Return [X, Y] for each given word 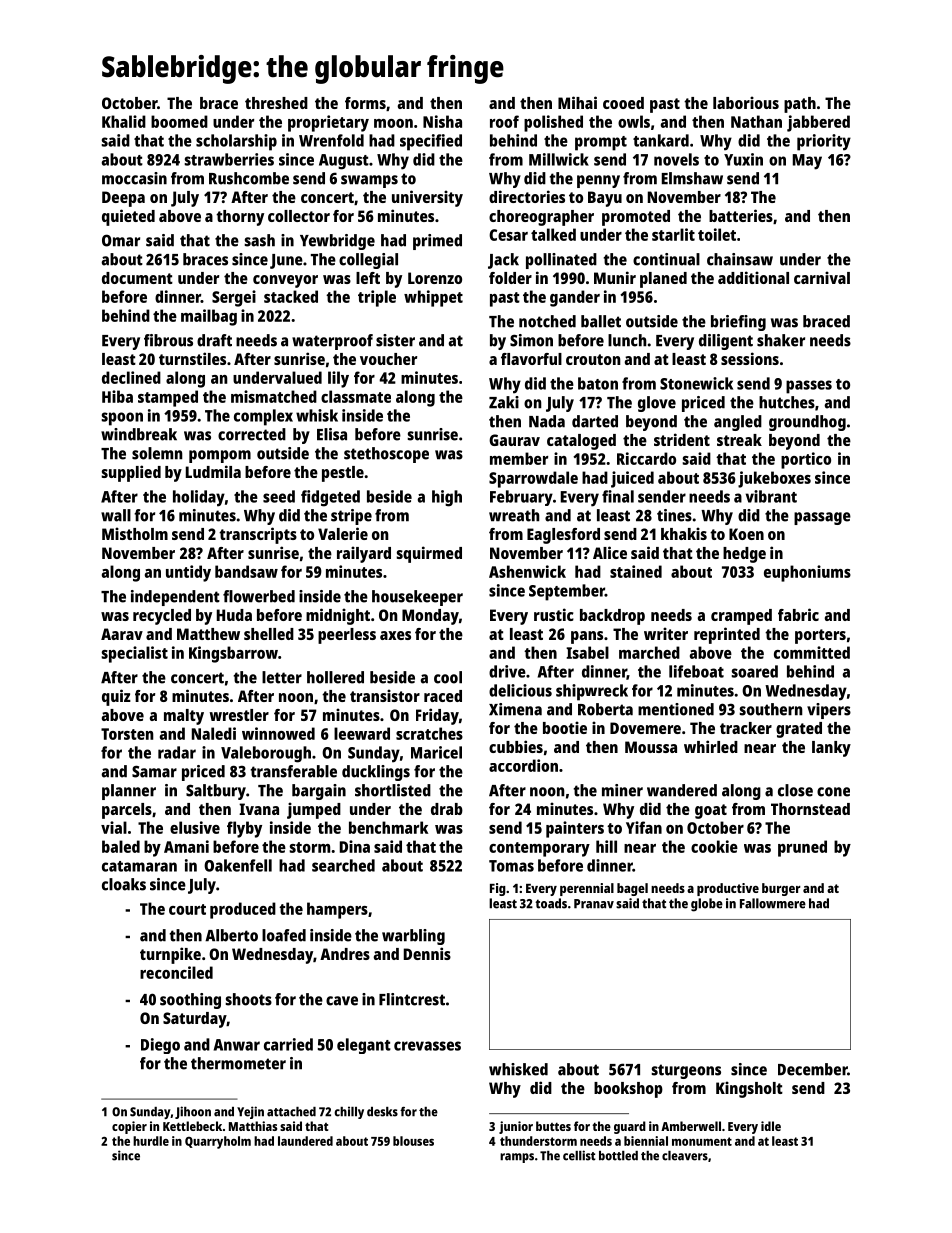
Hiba [117, 396]
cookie [714, 846]
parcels [127, 811]
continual [666, 259]
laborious [746, 102]
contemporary [539, 849]
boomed [179, 121]
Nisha [442, 121]
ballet [601, 321]
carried [288, 1044]
